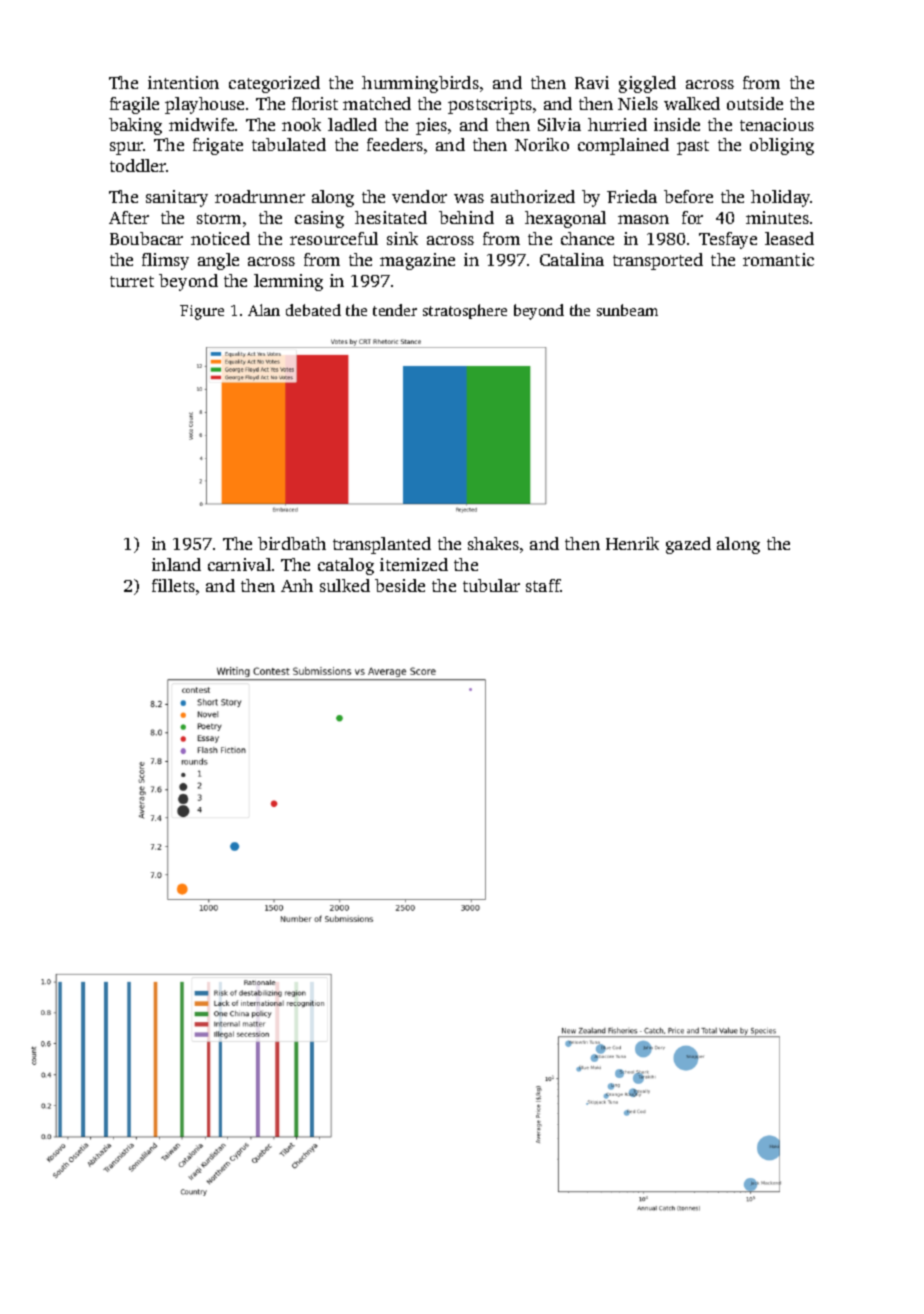  Describe the element at coordinates (135, 126) in the document. I see `baking` at that location.
